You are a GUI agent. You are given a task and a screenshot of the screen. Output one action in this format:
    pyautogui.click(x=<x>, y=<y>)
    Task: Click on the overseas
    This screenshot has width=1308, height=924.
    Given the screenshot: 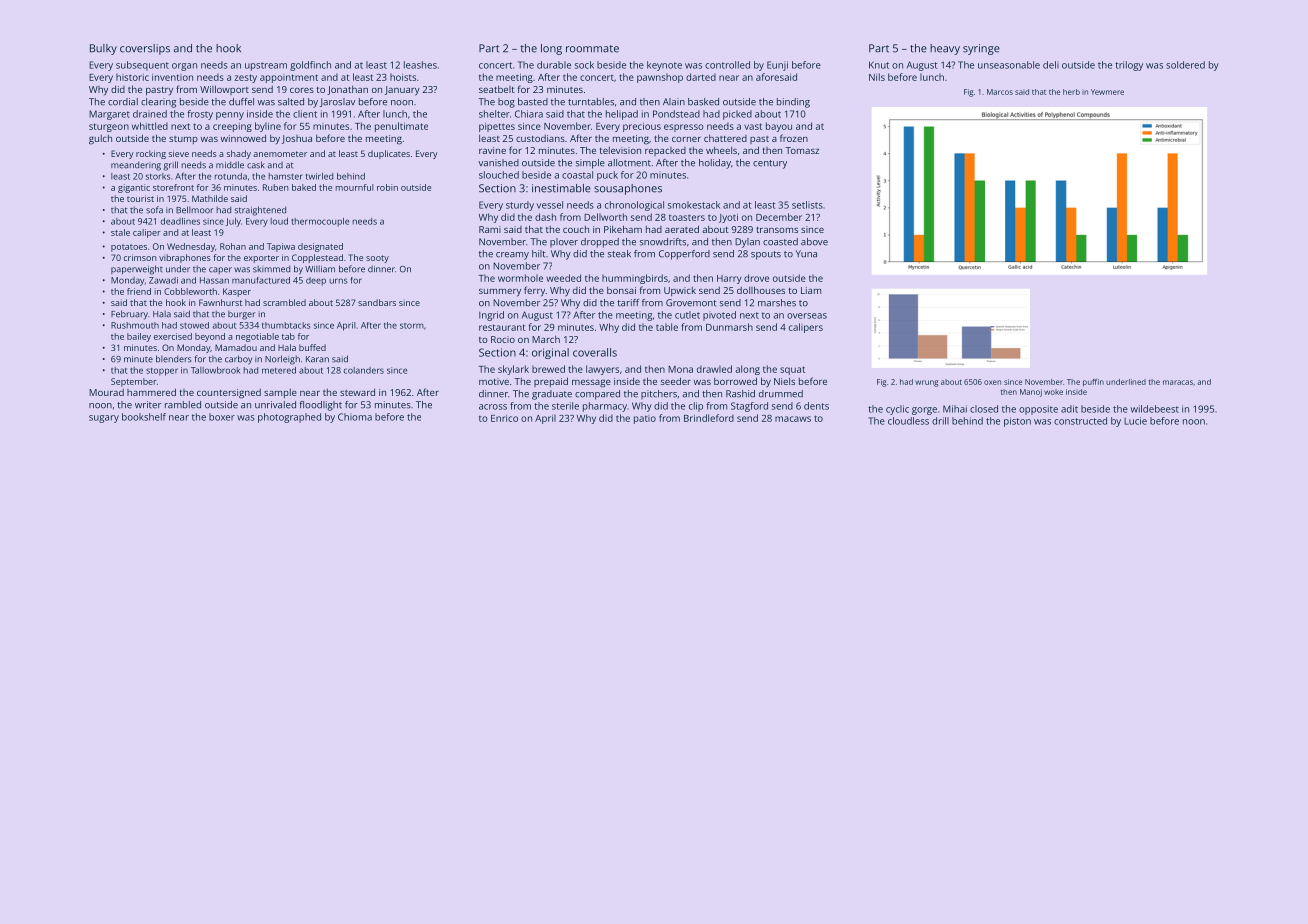 What is the action you would take?
    pyautogui.click(x=807, y=316)
